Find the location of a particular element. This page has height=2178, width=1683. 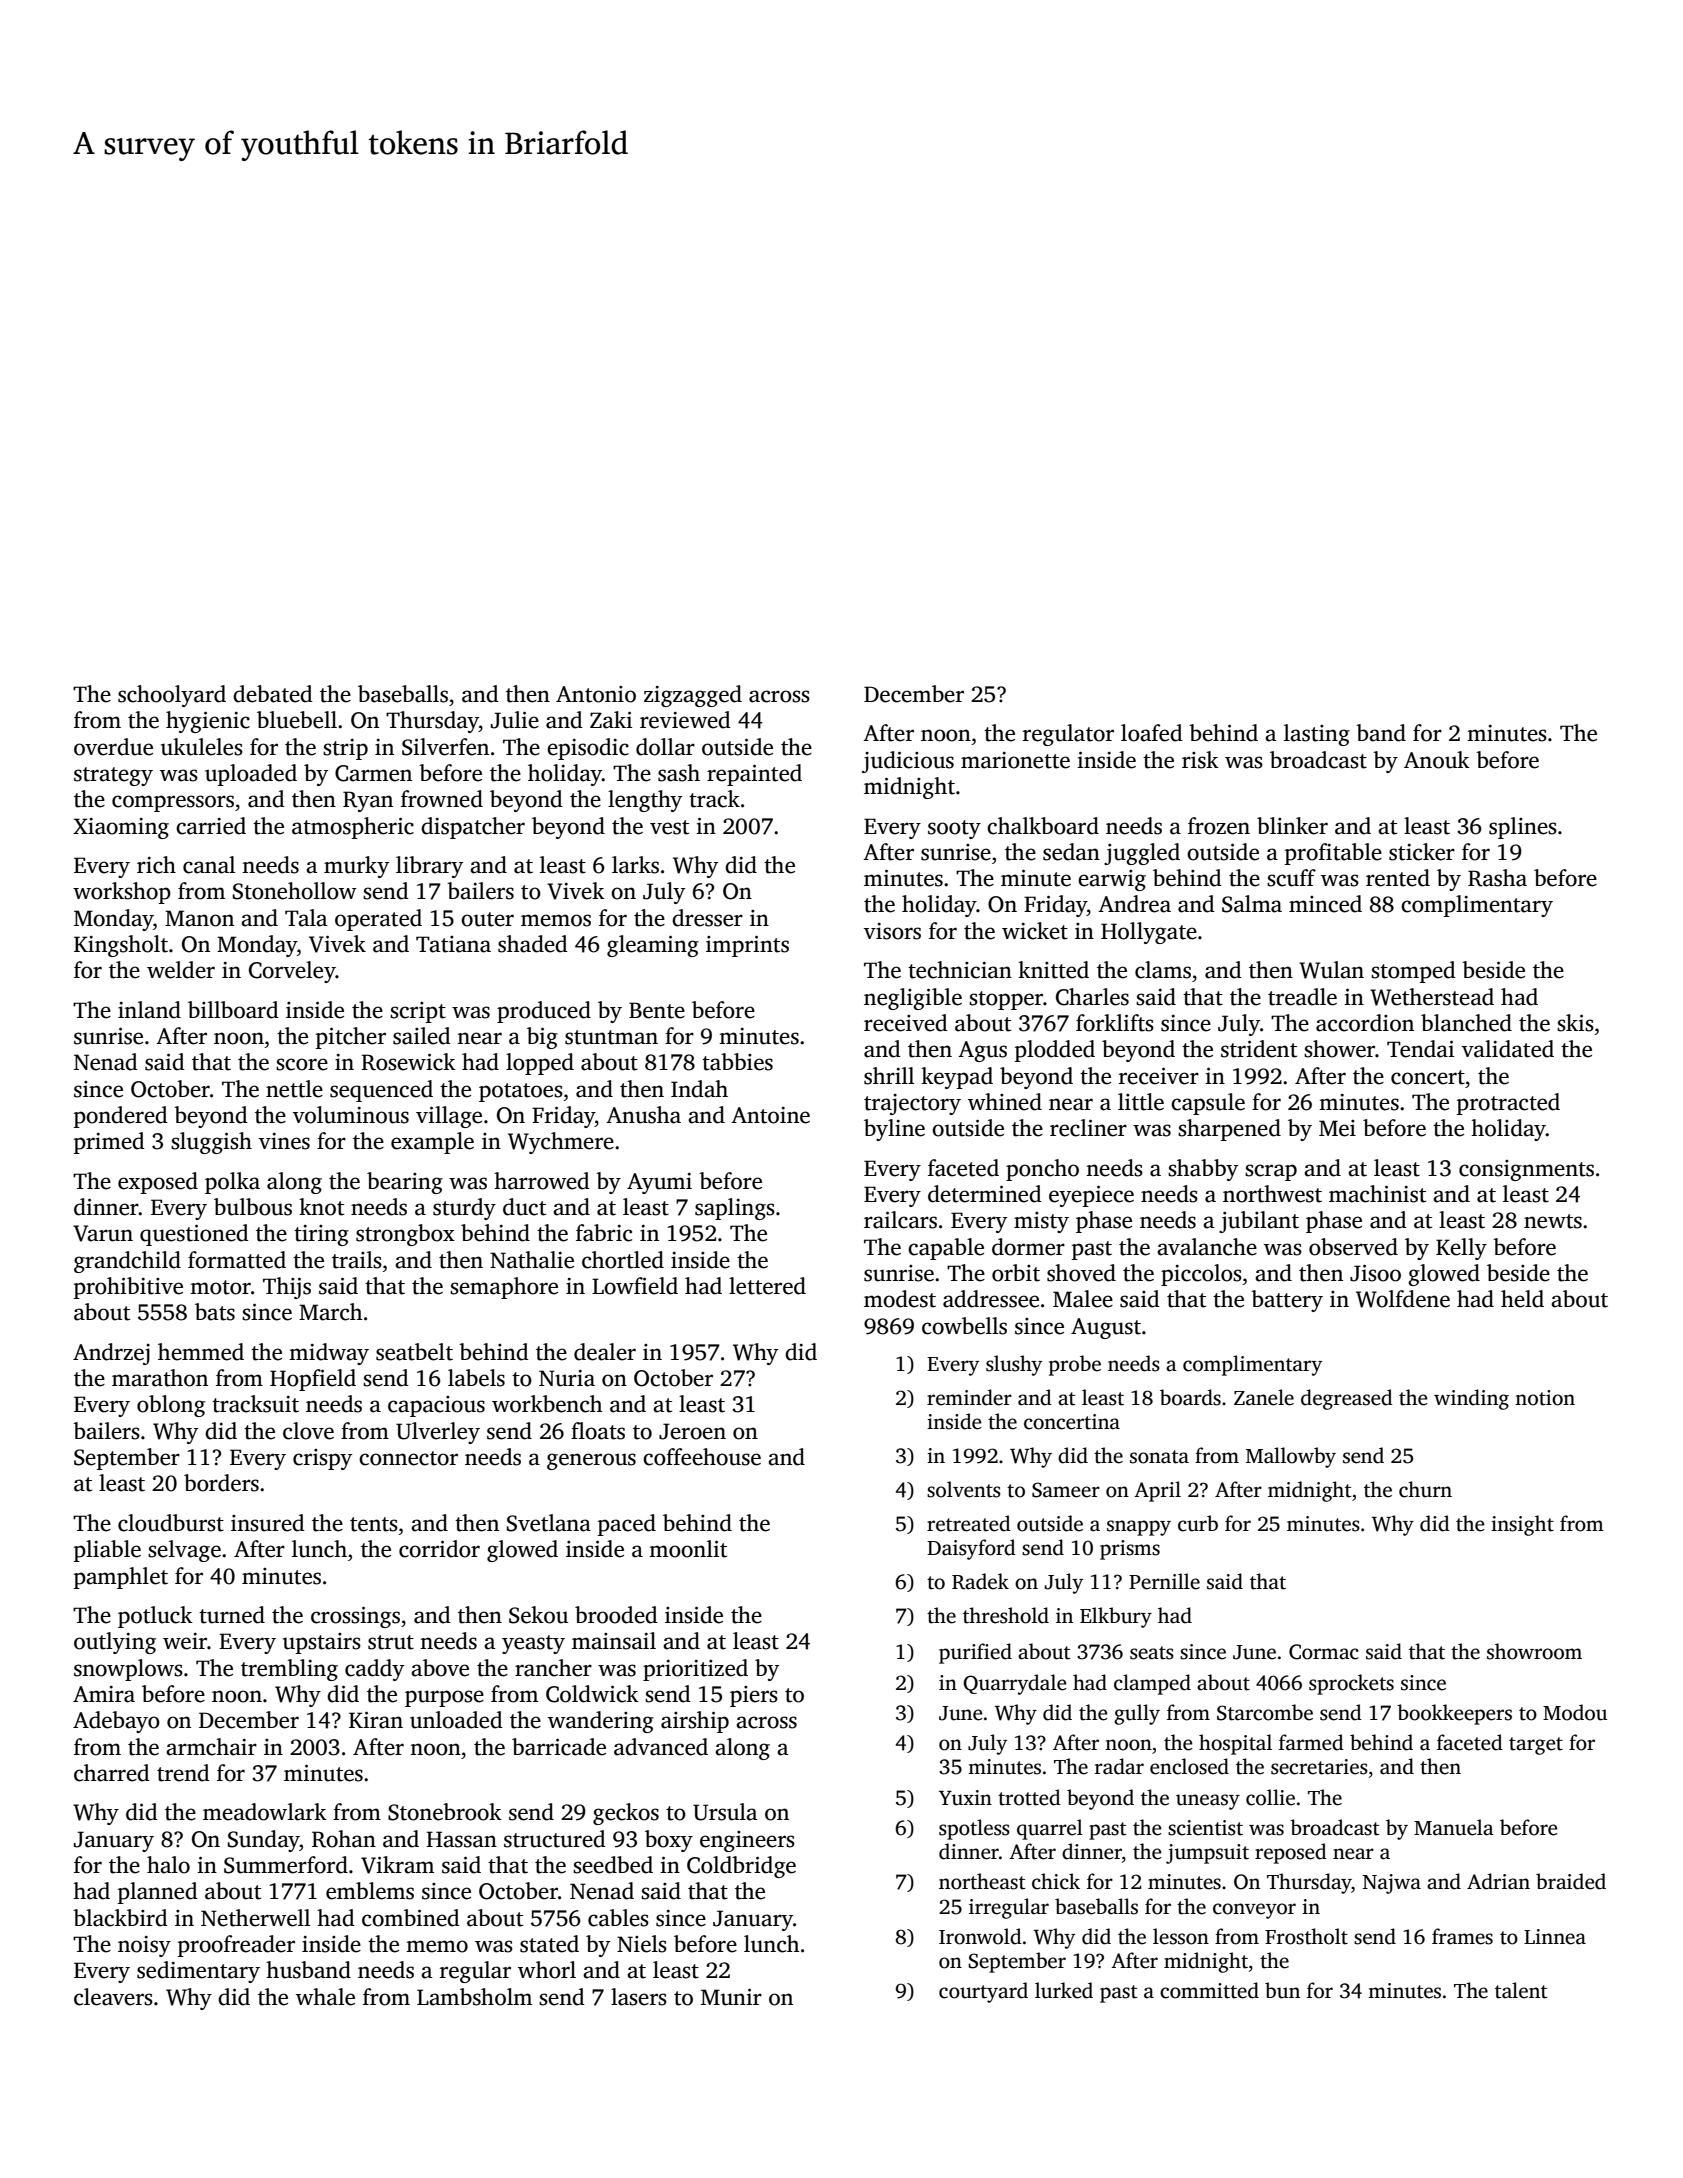

imprints is located at coordinates (747, 946).
